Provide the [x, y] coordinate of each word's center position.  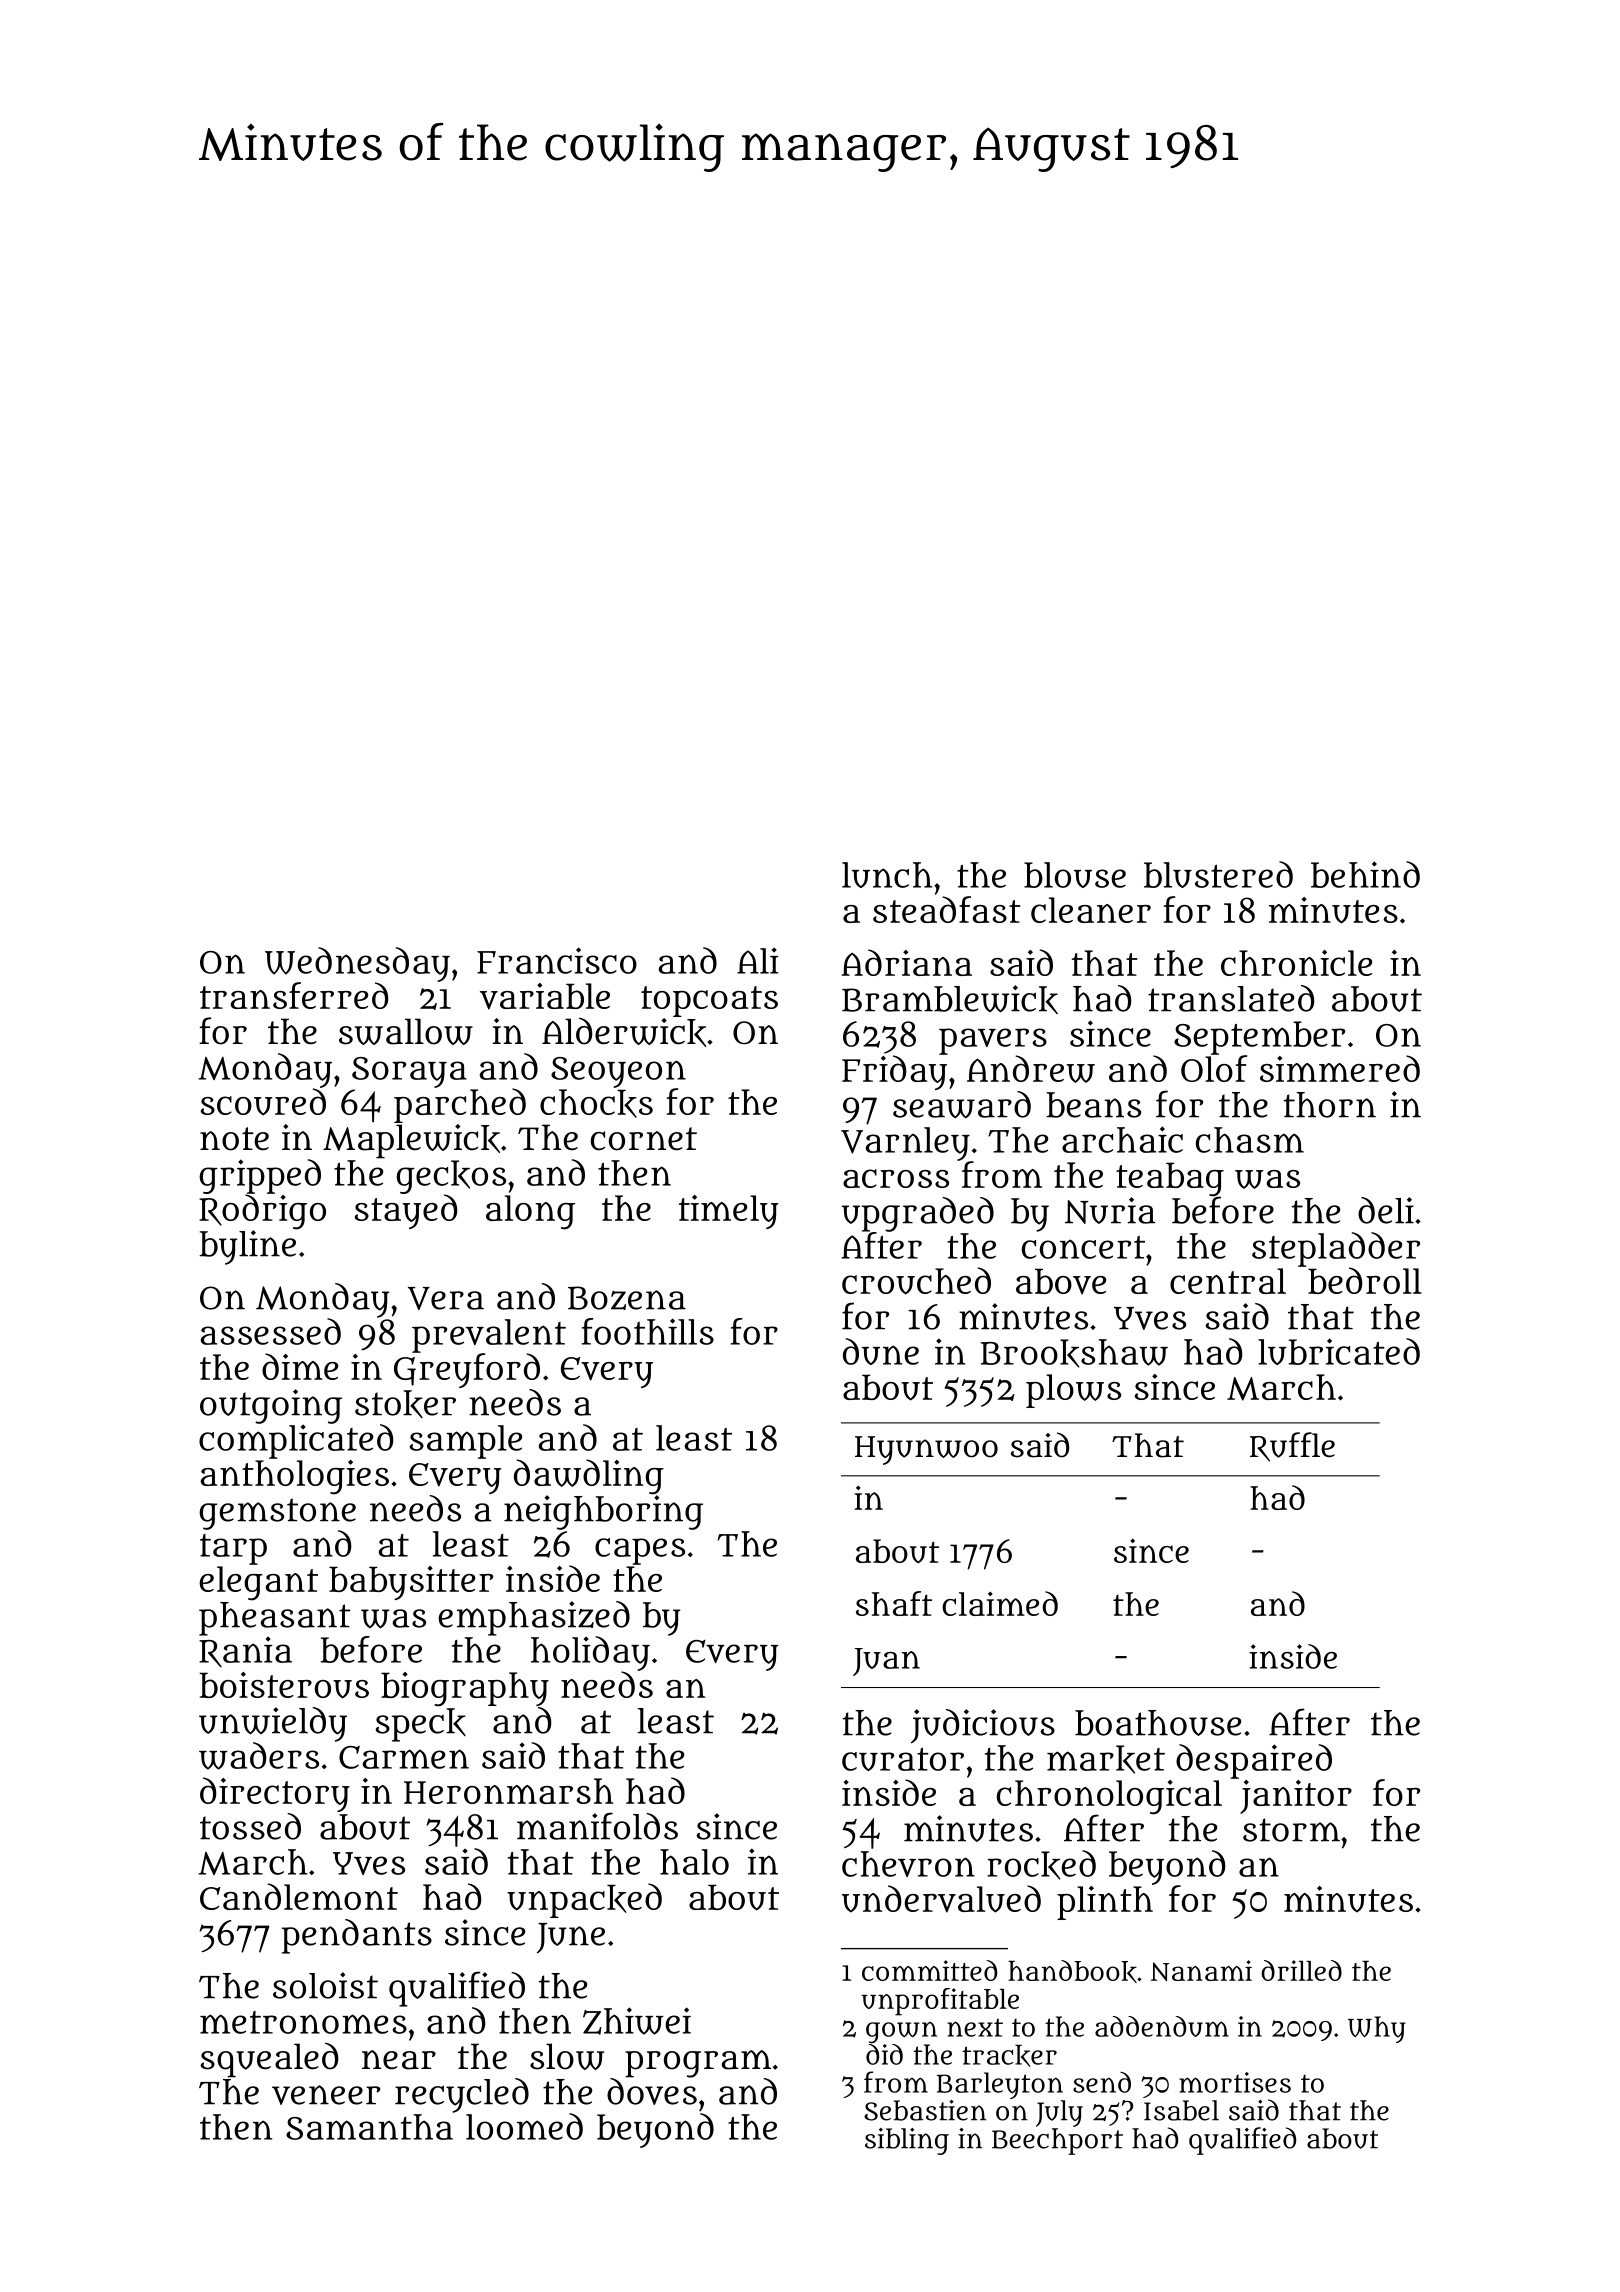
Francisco [557, 960]
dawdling [589, 1477]
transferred [294, 995]
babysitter [411, 1583]
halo [694, 1862]
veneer [326, 2095]
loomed [524, 2126]
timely [728, 1212]
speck [421, 1725]
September [1259, 1038]
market [1106, 1759]
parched [460, 1105]
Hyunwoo [926, 1450]
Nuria [1110, 1210]
